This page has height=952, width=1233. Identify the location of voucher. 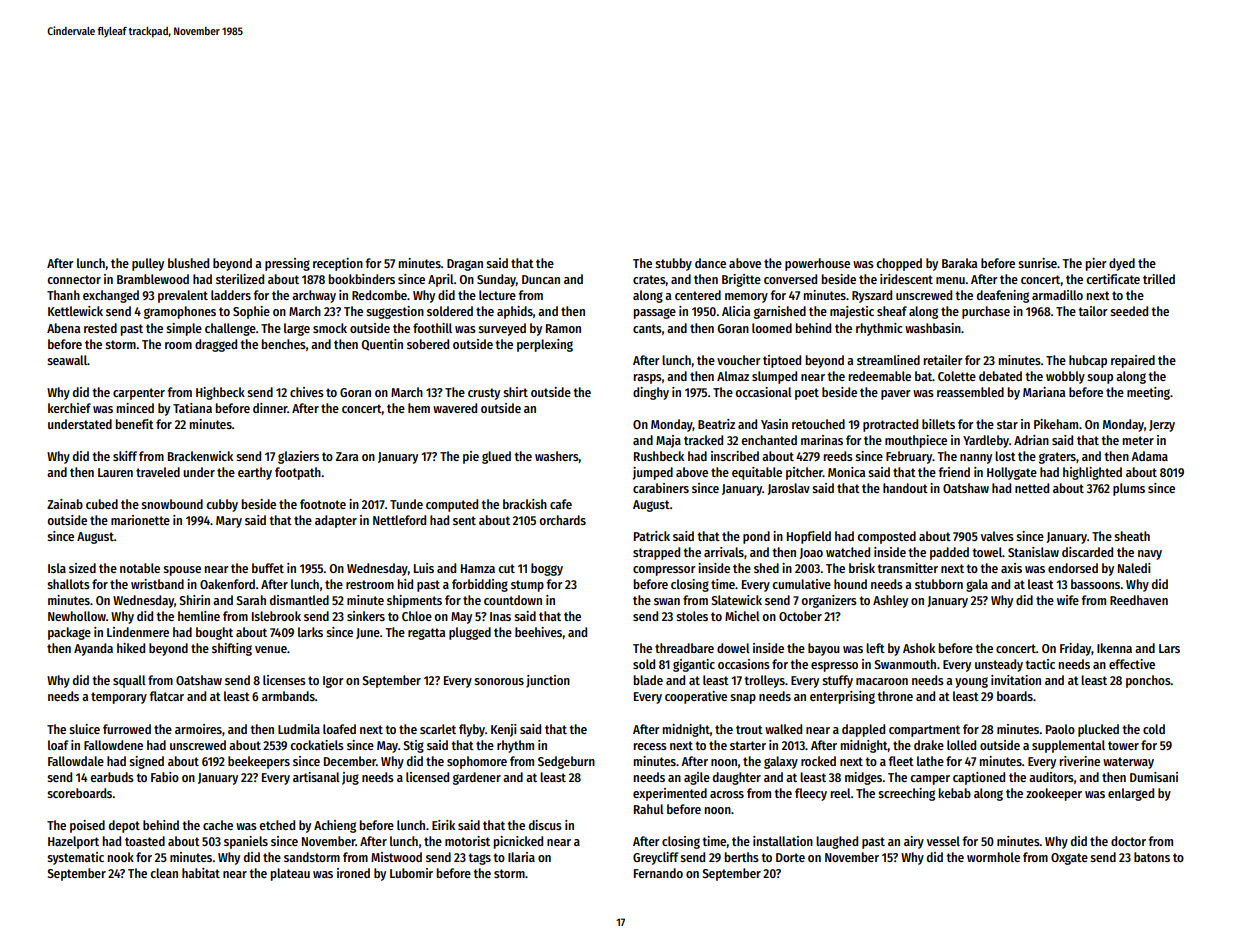
(739, 360).
